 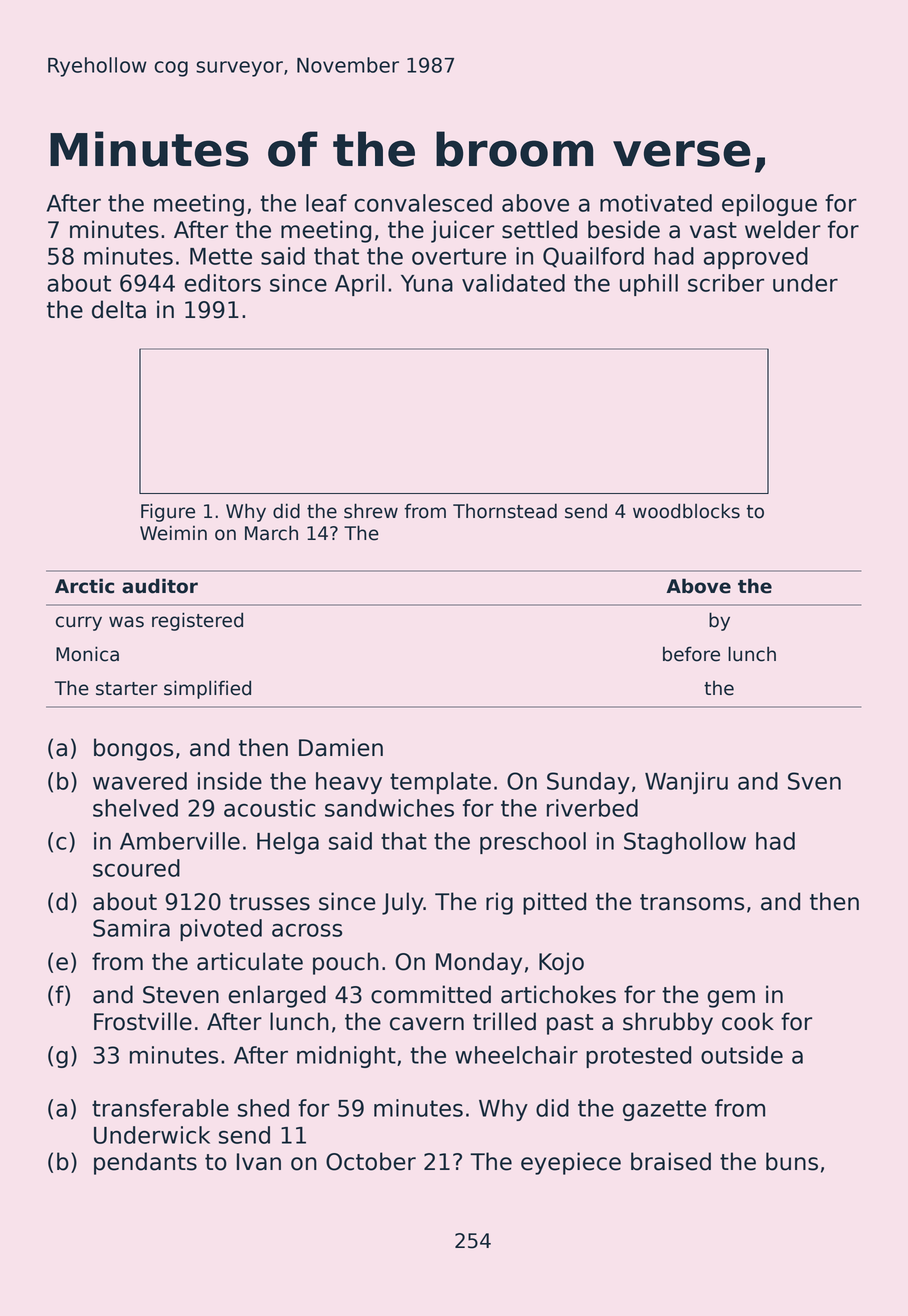 What do you see at coordinates (571, 1163) in the image?
I see `eyepiece` at bounding box center [571, 1163].
